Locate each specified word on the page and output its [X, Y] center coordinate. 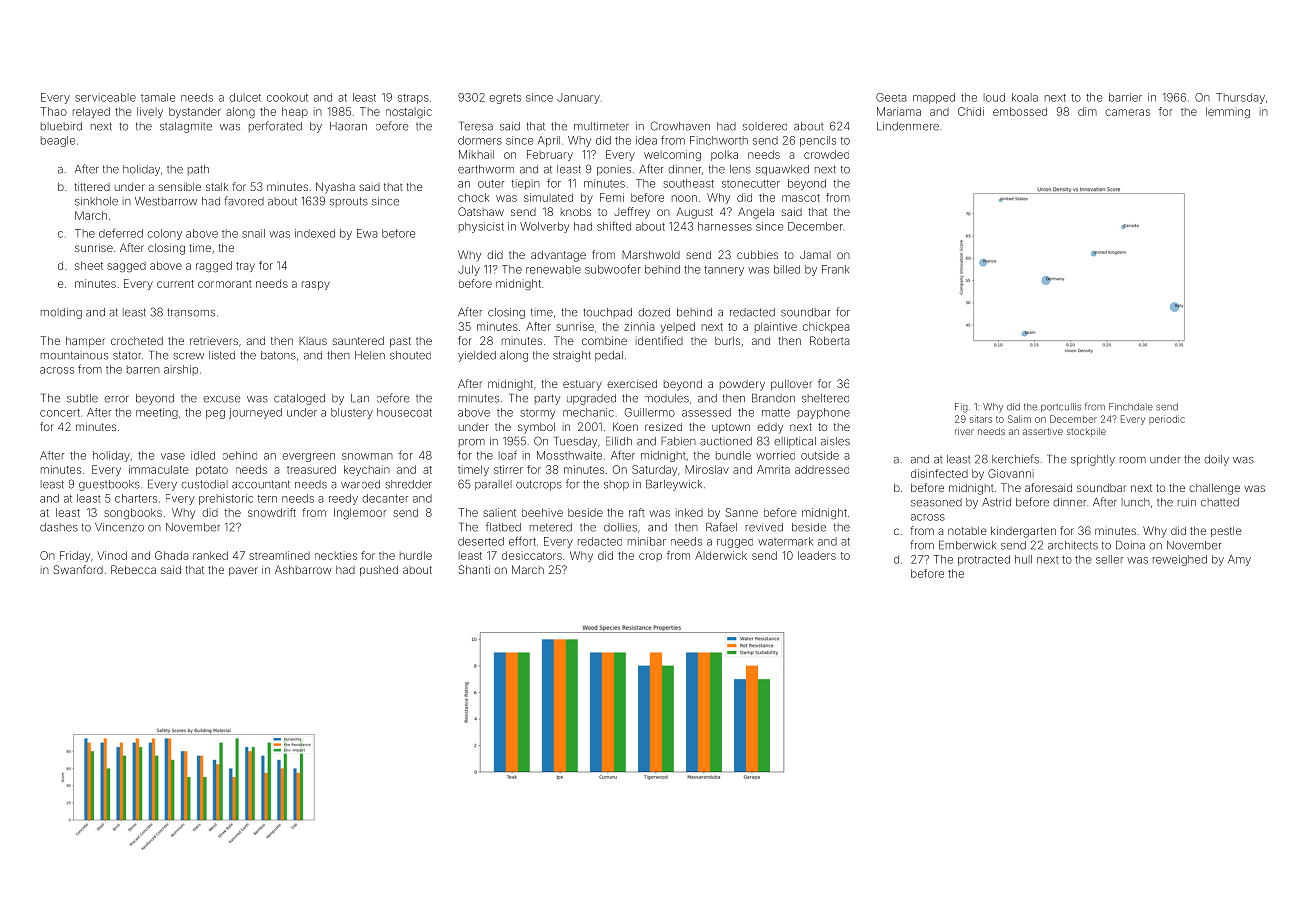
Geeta [891, 97]
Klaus [313, 341]
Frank [836, 269]
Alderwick [721, 555]
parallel [493, 485]
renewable [553, 269]
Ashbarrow [303, 569]
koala [1025, 97]
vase [173, 456]
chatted [1220, 502]
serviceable [105, 97]
